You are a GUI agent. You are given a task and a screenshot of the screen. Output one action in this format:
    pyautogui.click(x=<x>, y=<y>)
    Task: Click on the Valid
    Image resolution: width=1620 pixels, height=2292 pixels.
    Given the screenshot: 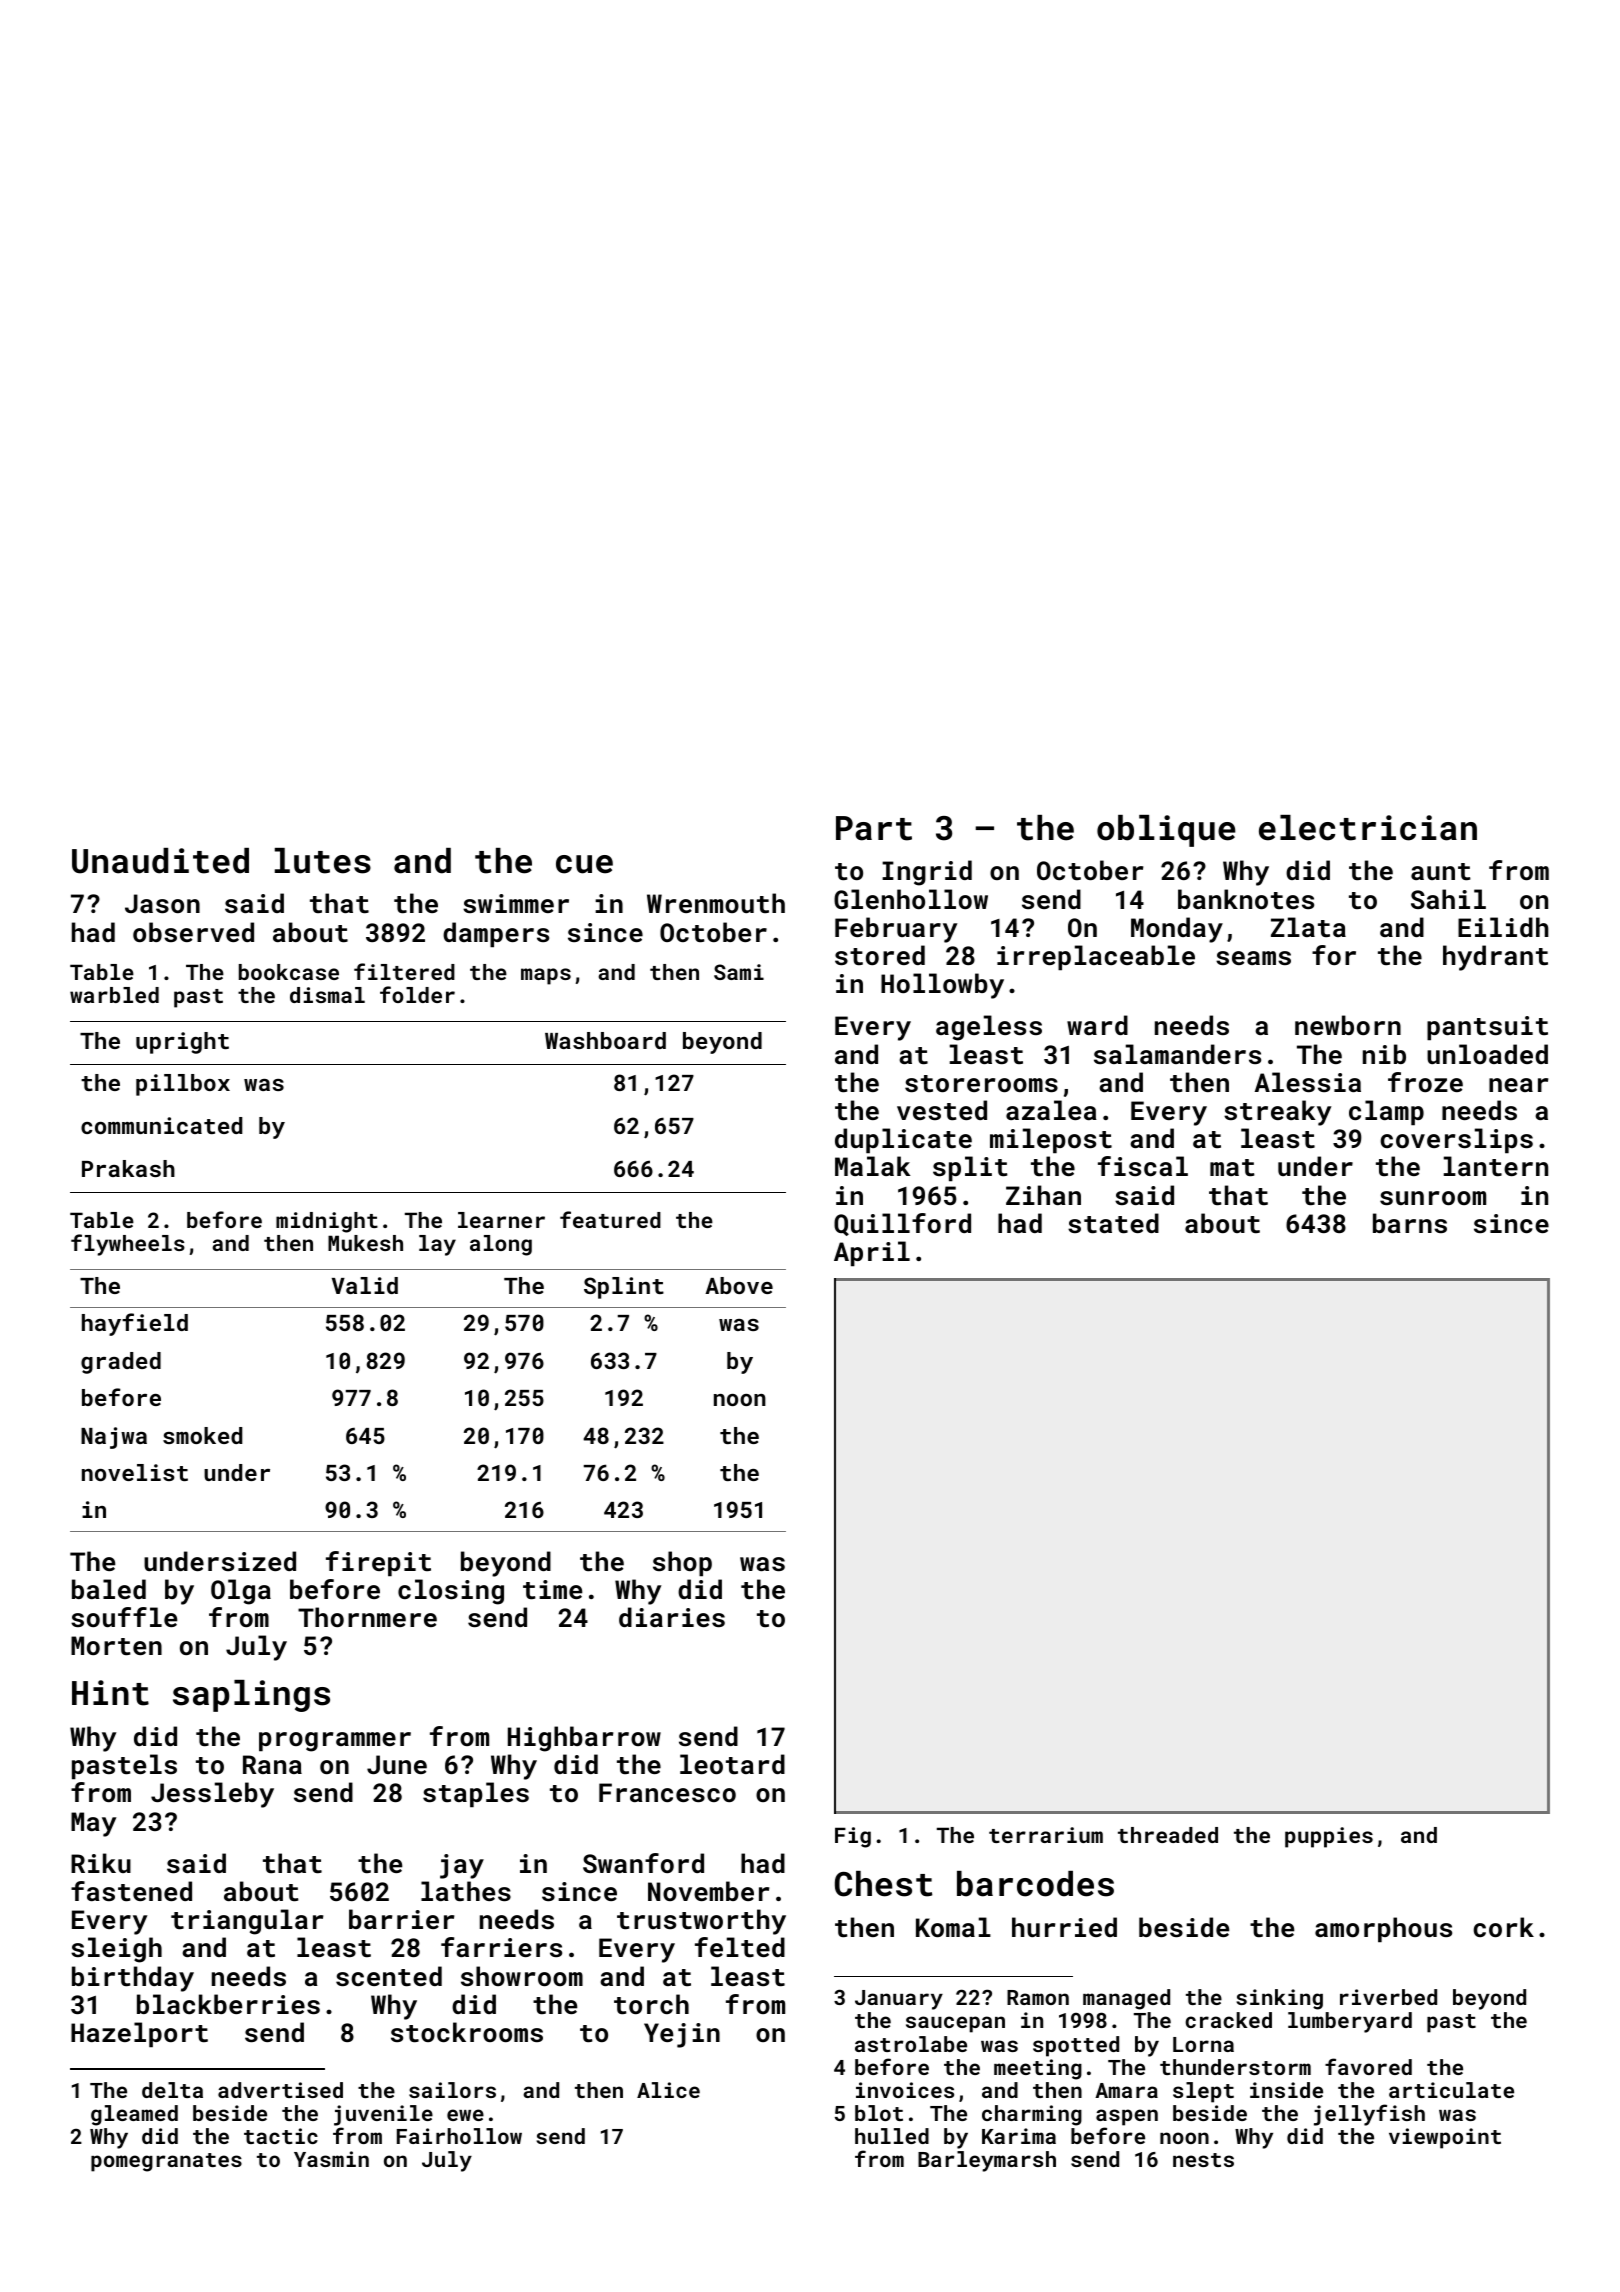 What is the action you would take?
    pyautogui.click(x=365, y=1285)
